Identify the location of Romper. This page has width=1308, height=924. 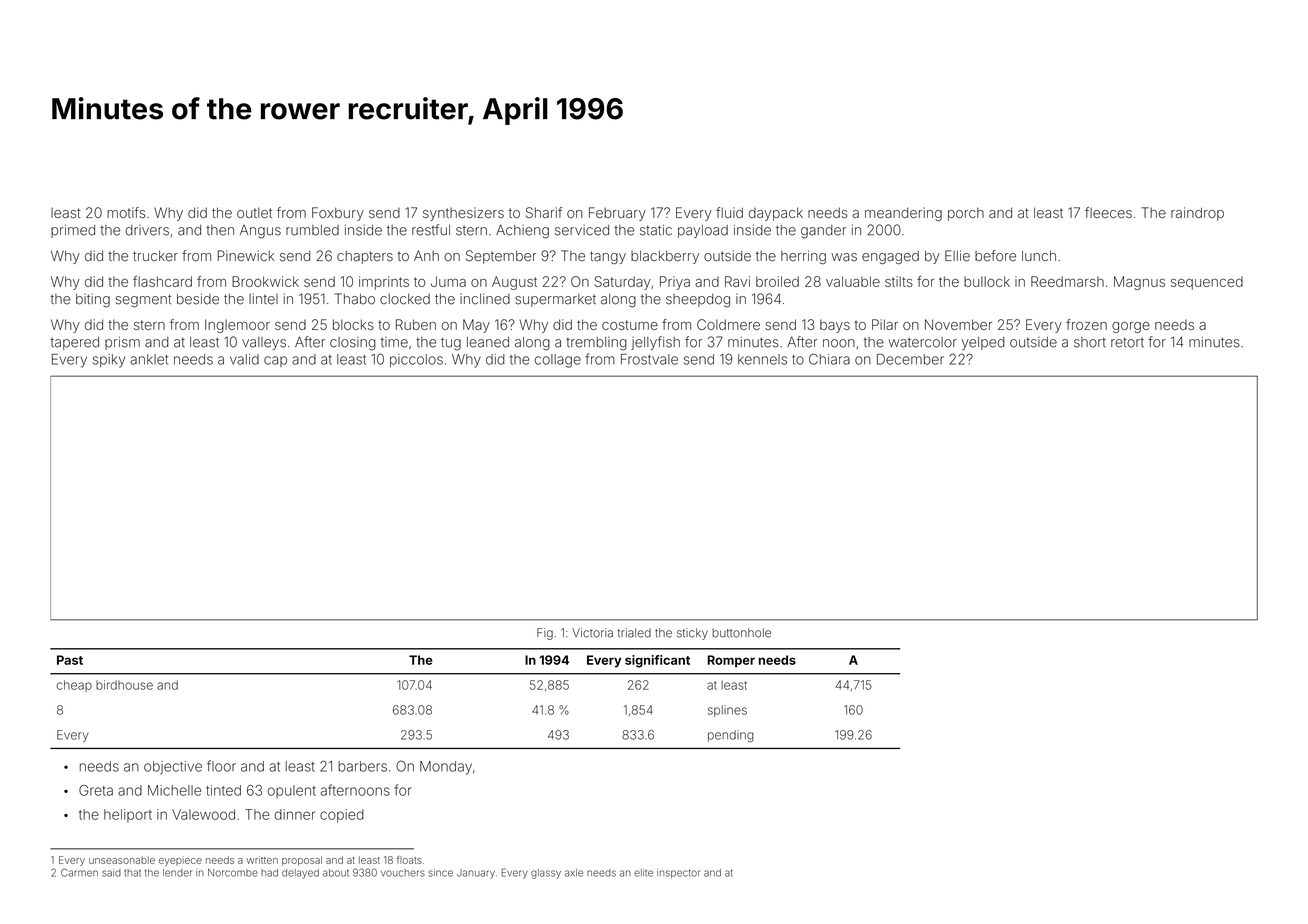
(731, 661).
